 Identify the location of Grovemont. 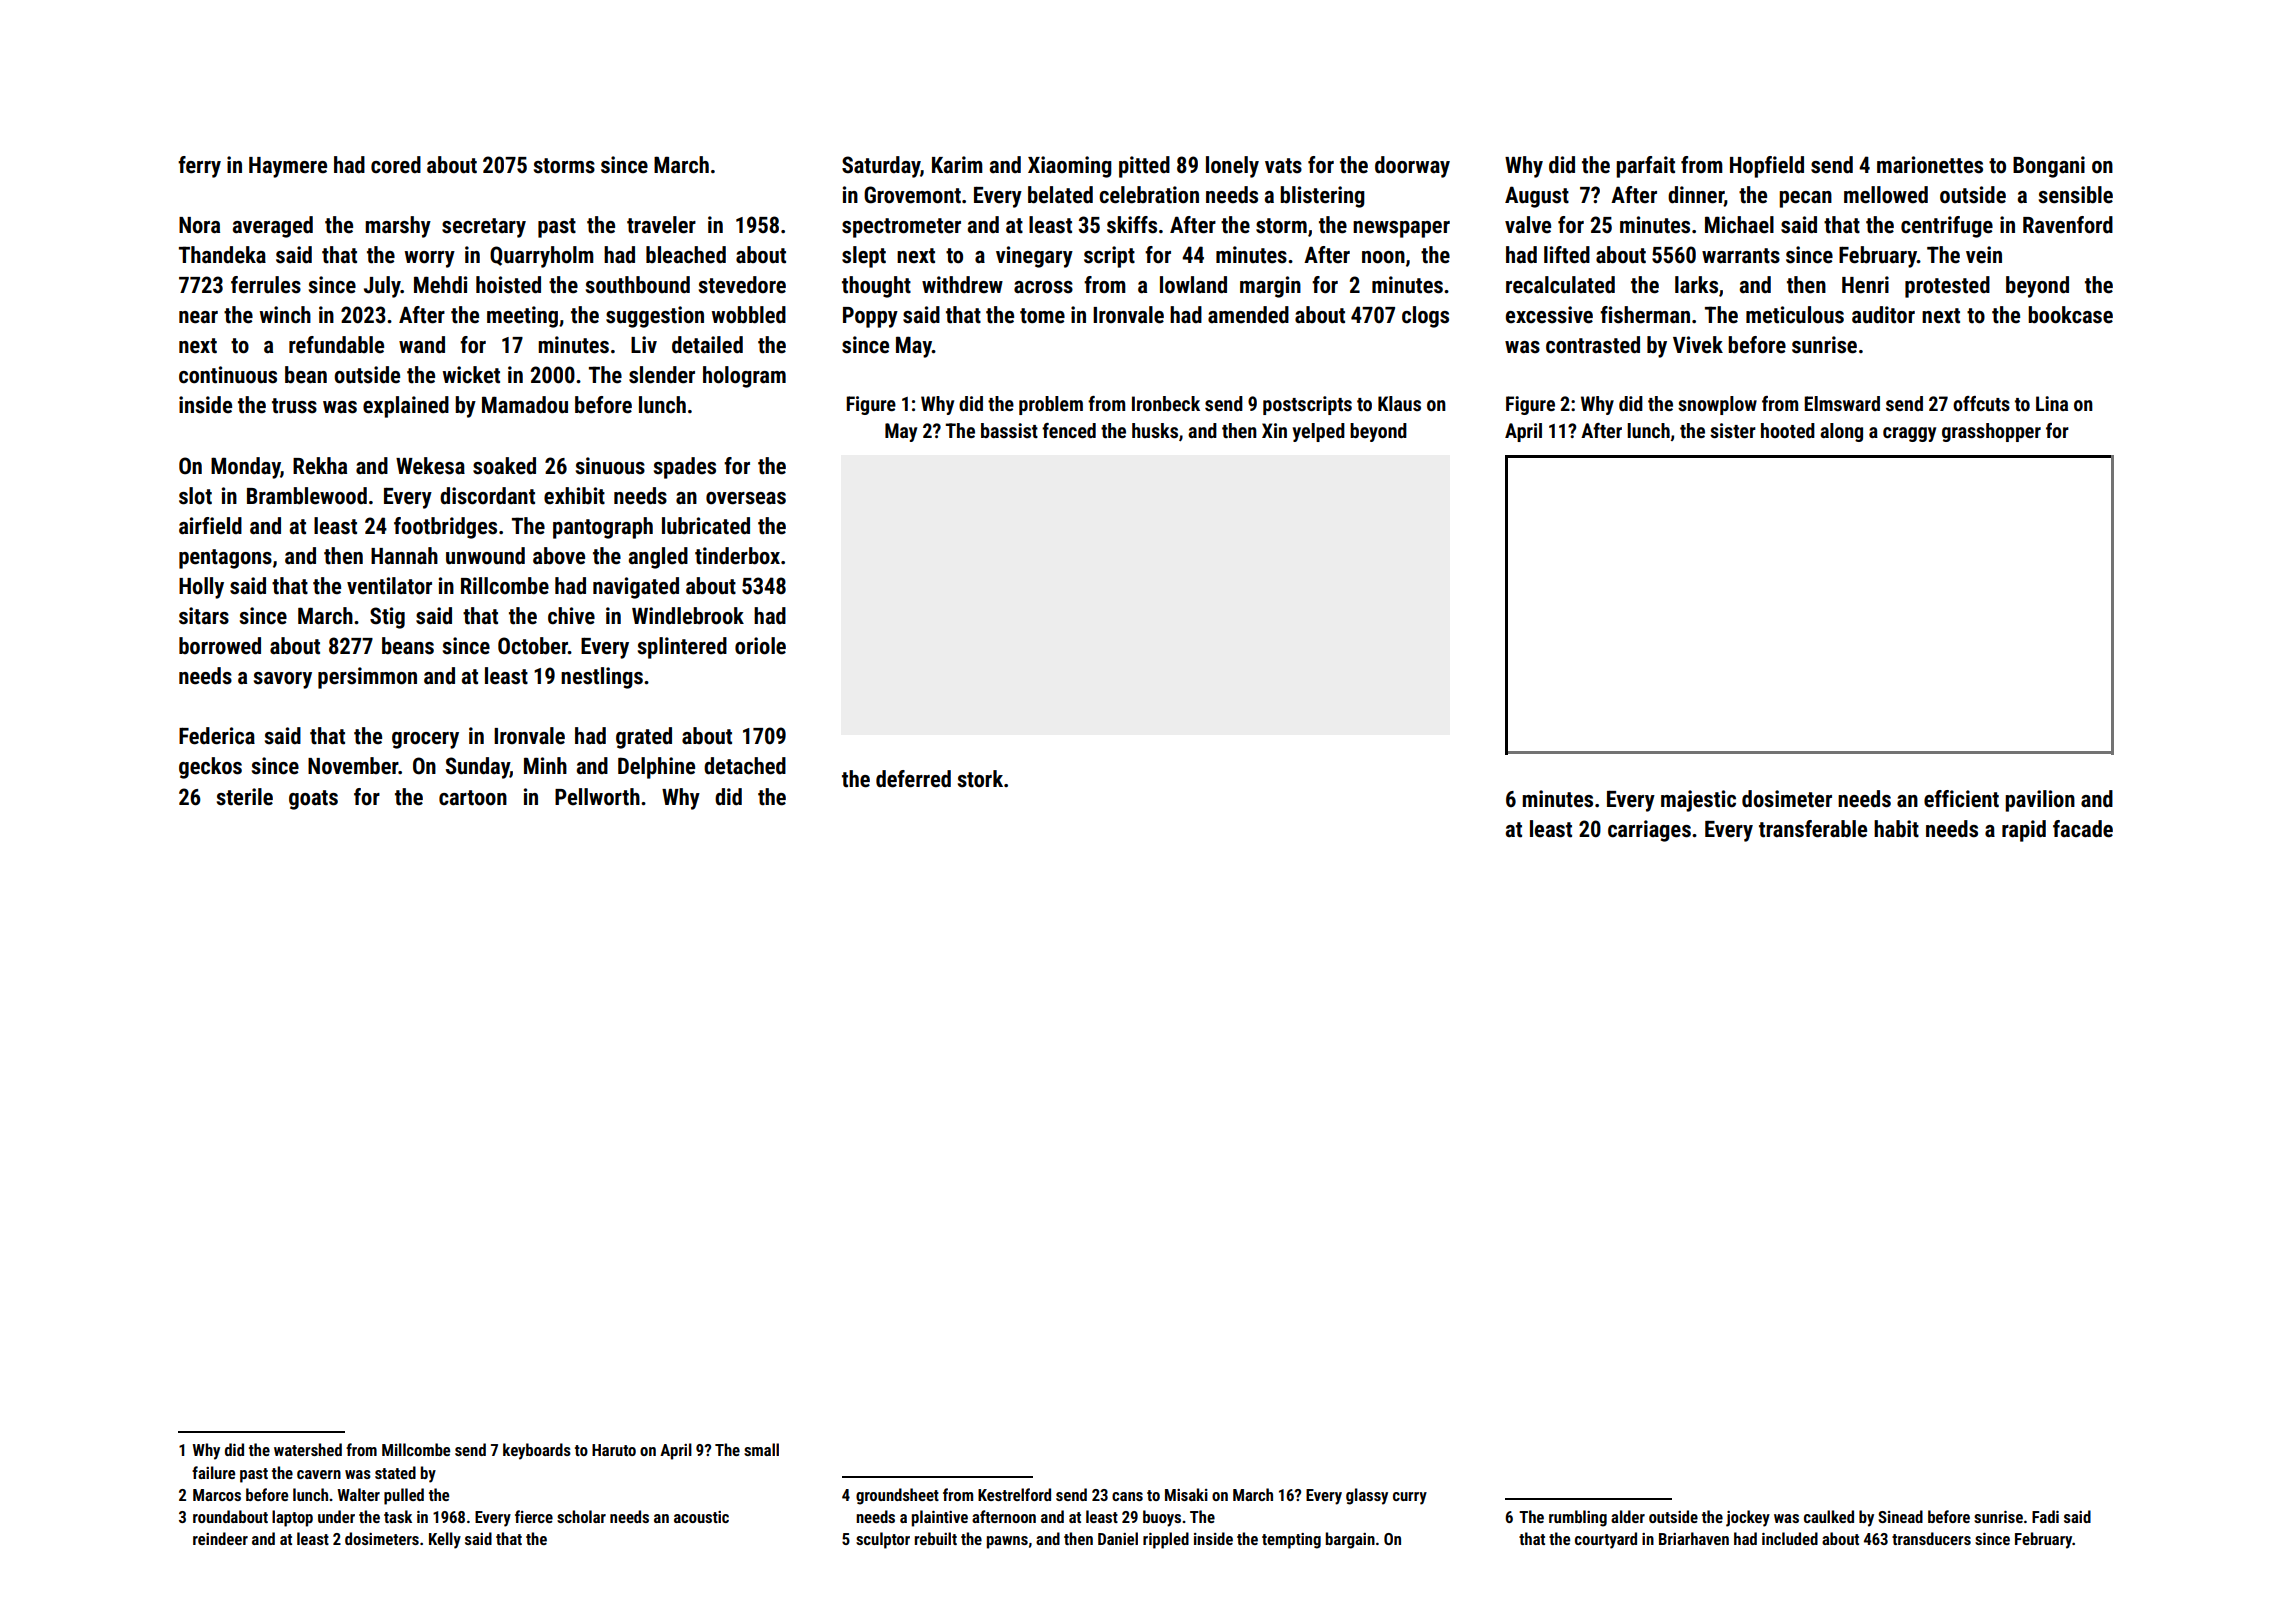
(912, 195).
